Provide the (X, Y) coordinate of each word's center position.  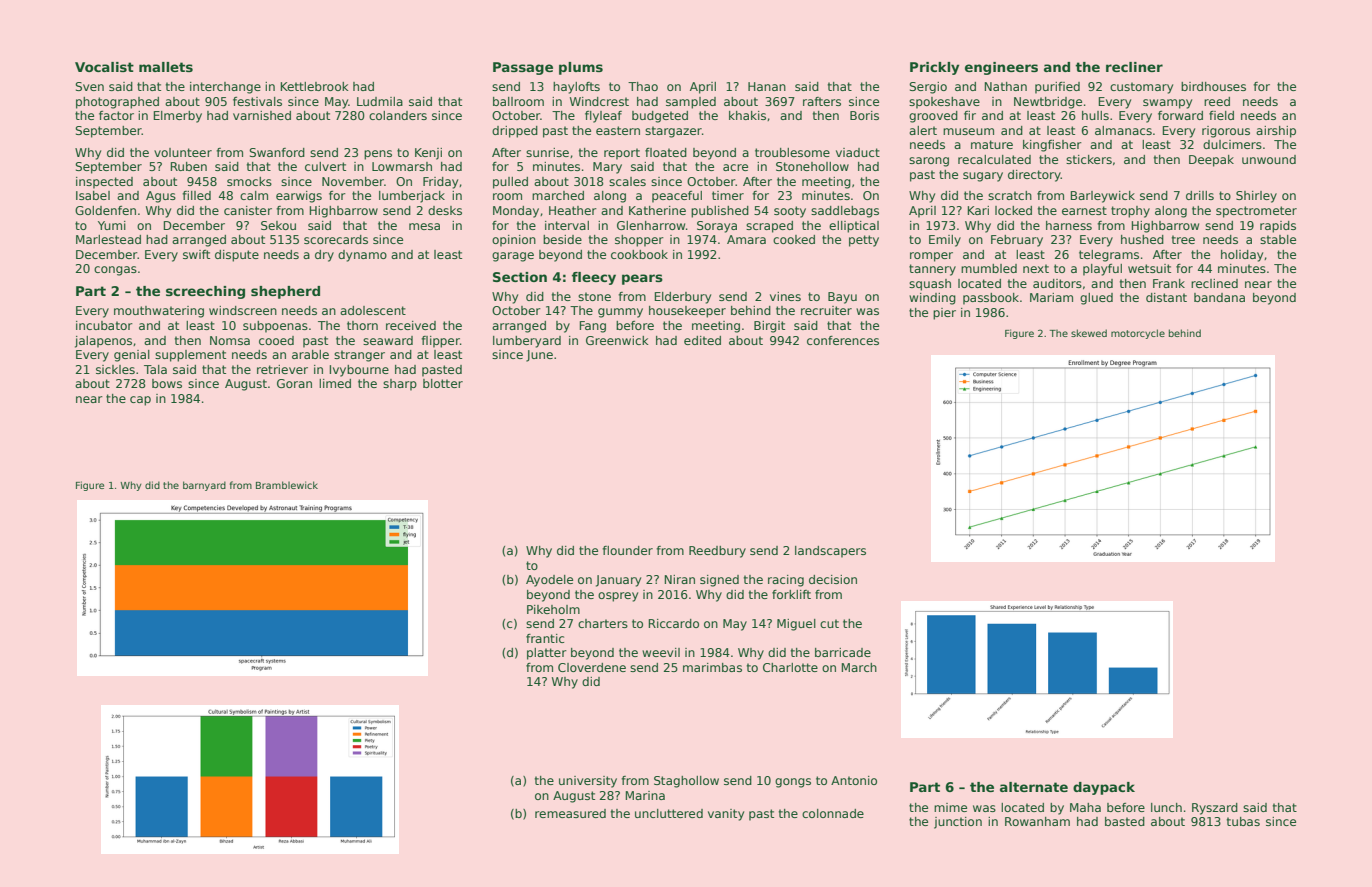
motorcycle (1138, 334)
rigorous (1226, 132)
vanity (726, 815)
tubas (1243, 821)
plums (581, 68)
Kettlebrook (314, 86)
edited (702, 340)
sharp (400, 385)
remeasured (570, 813)
